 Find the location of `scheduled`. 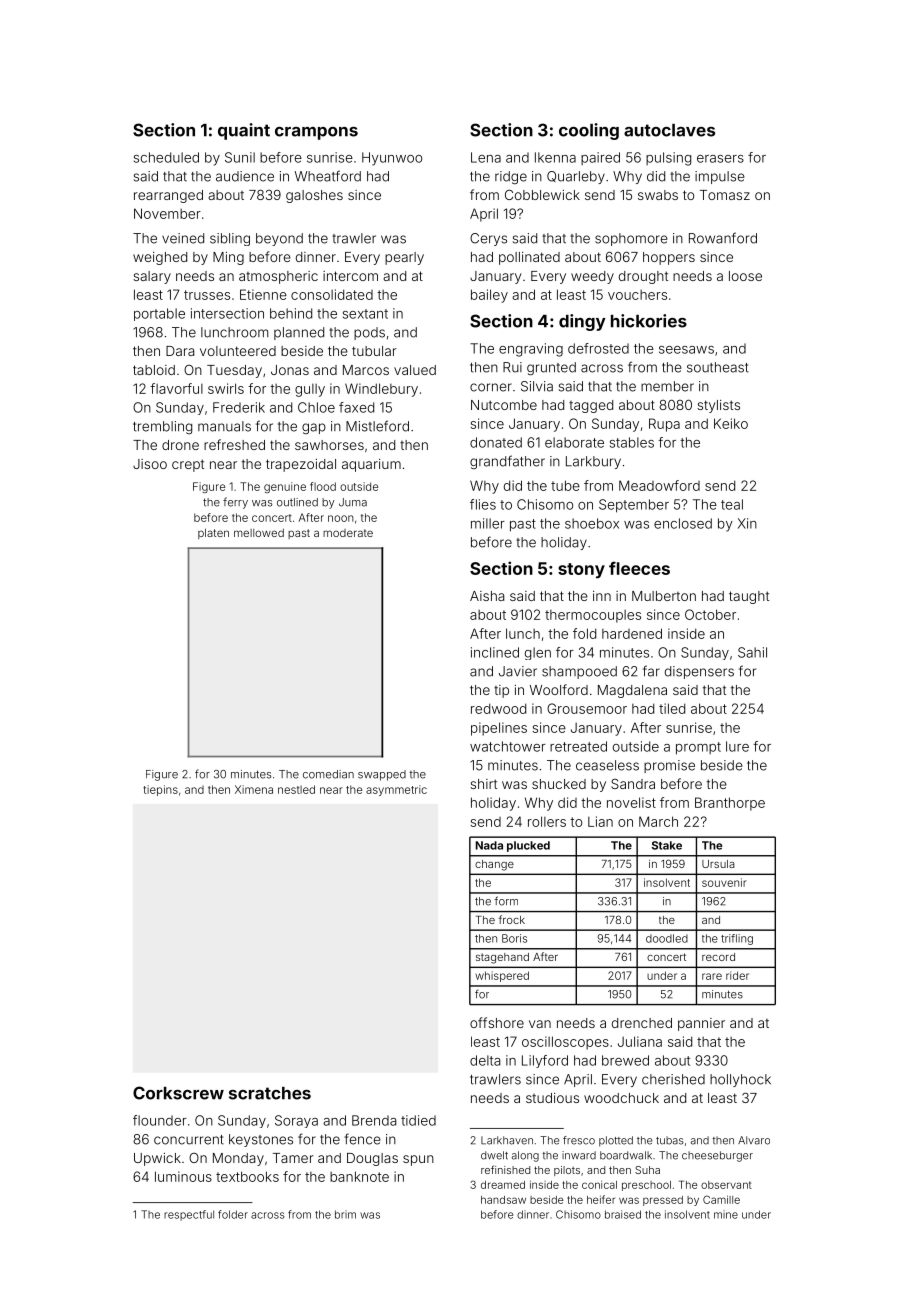

scheduled is located at coordinates (166, 157).
